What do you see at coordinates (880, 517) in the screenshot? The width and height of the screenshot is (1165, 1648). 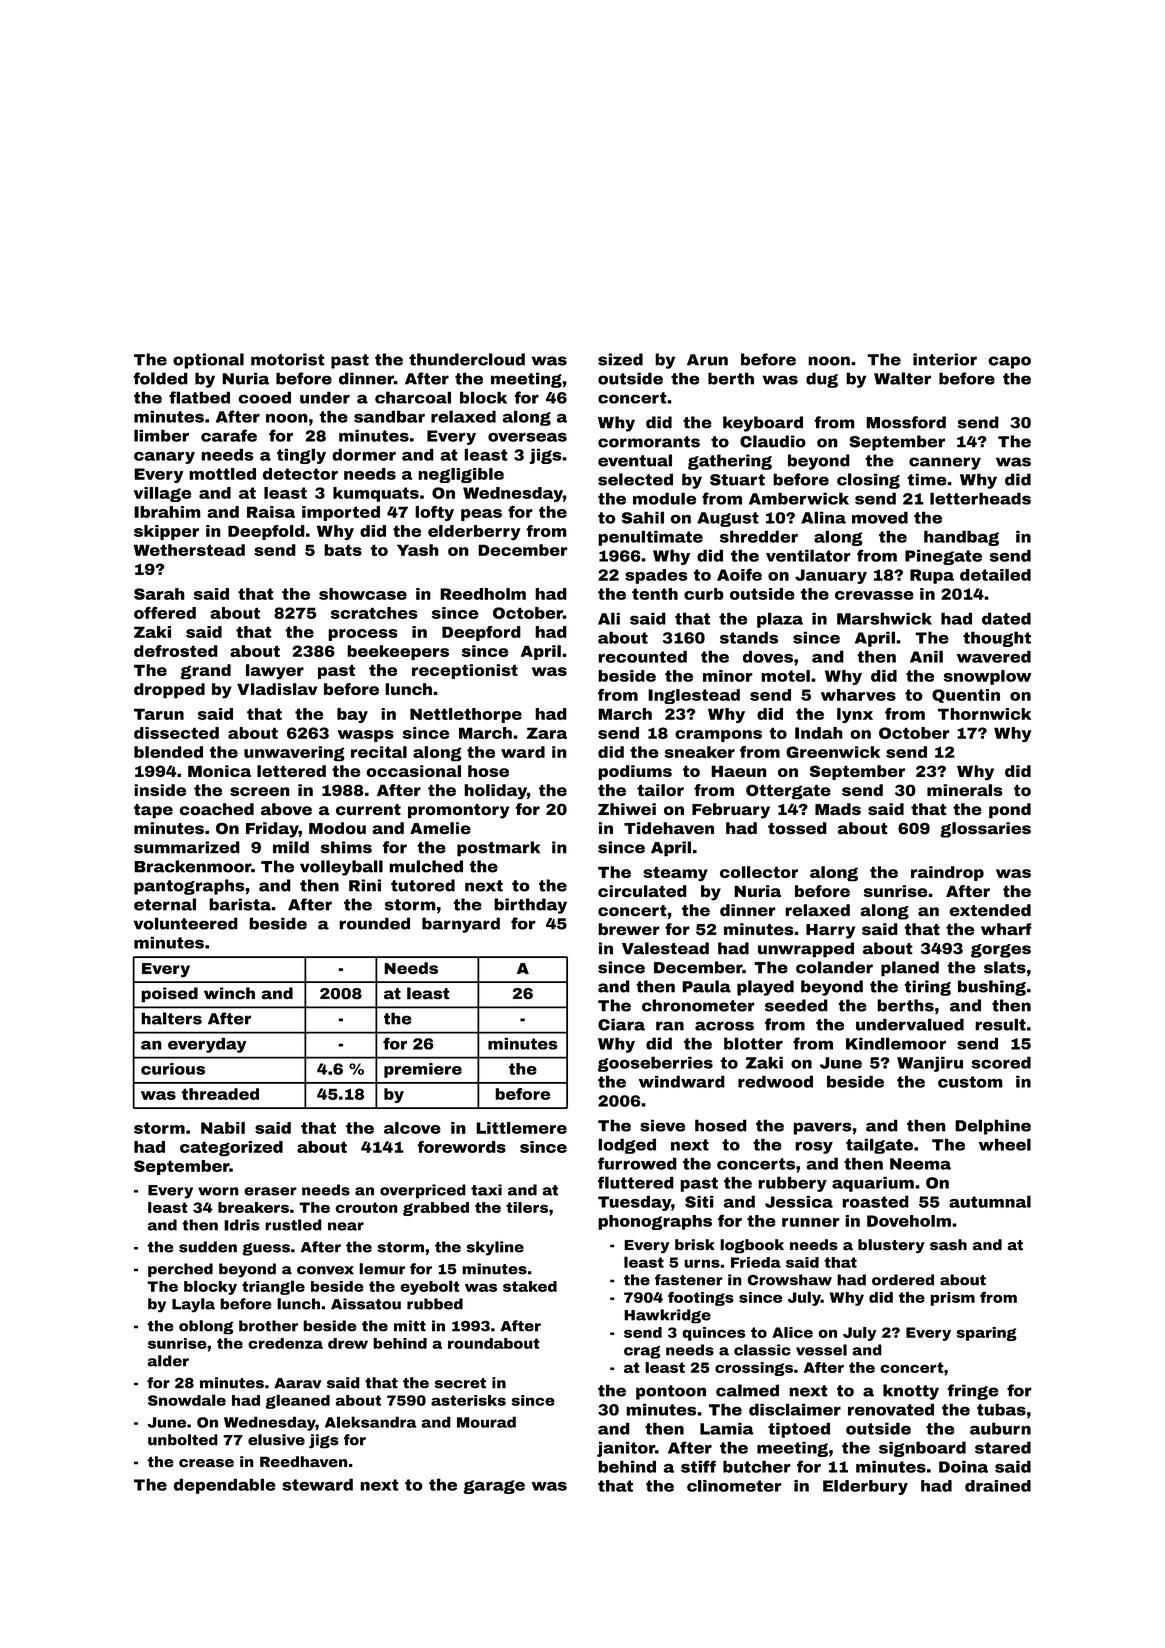 I see `moved` at bounding box center [880, 517].
